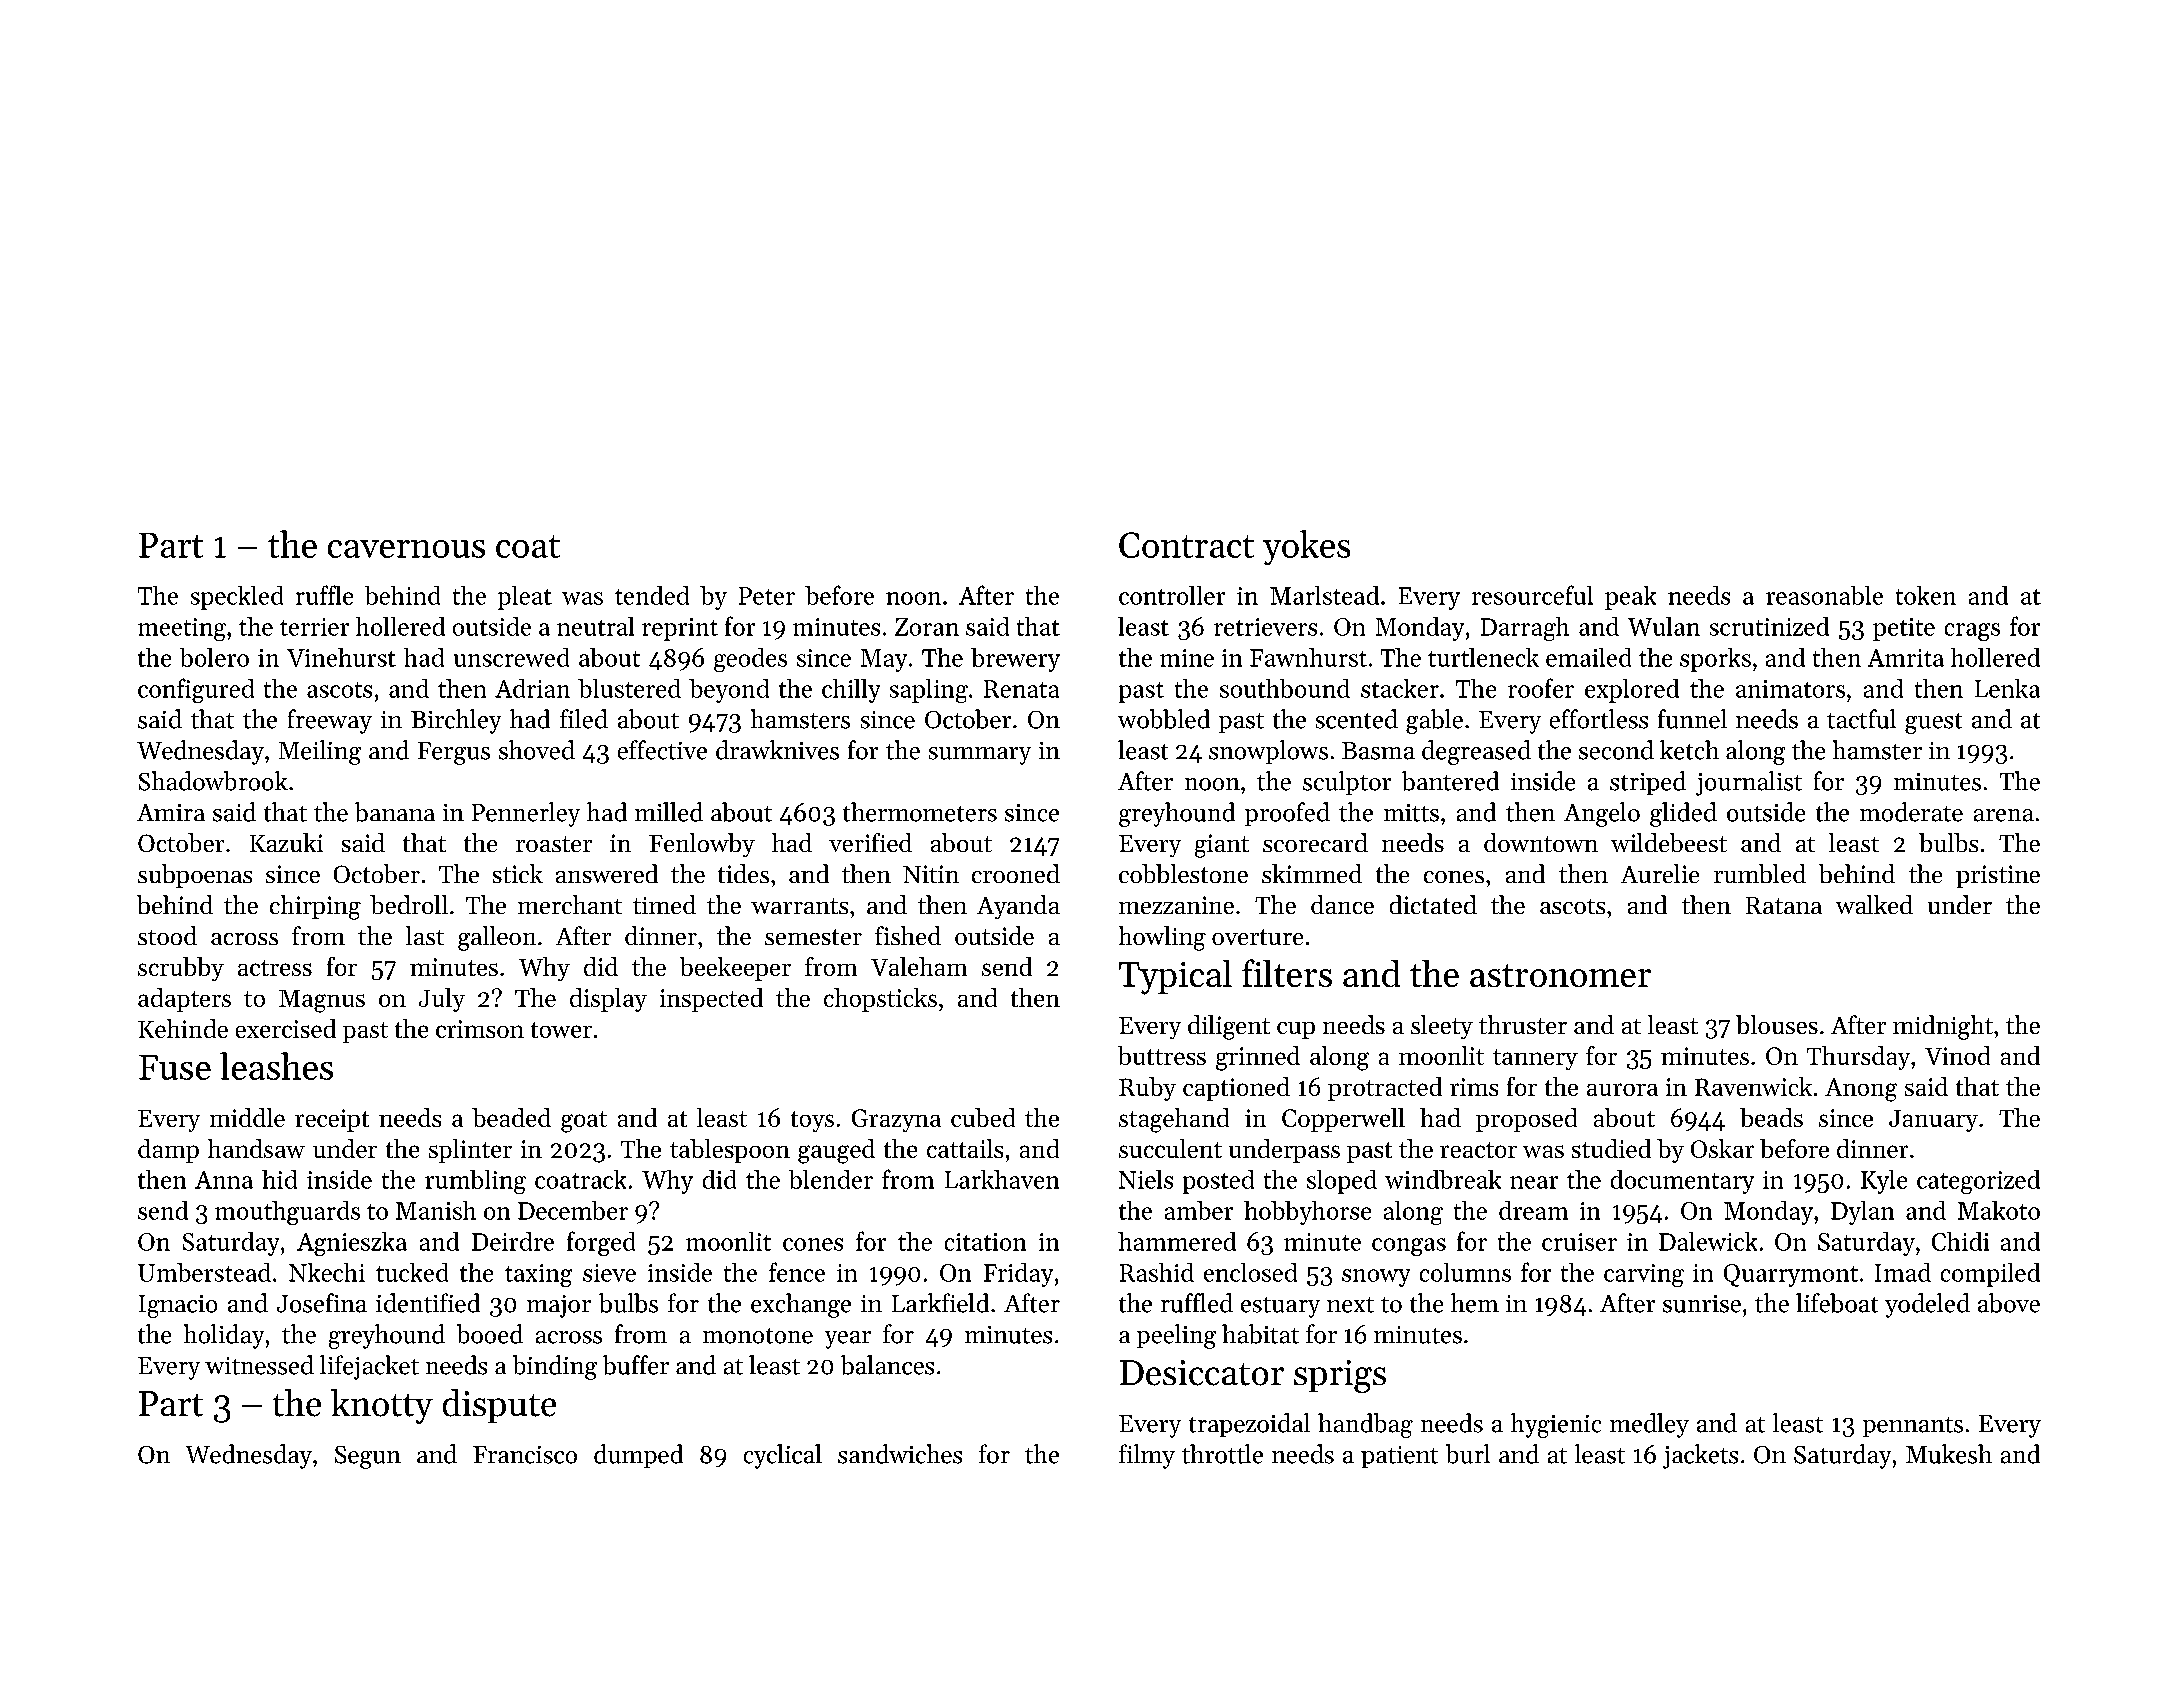  What do you see at coordinates (750, 660) in the screenshot?
I see `geodes` at bounding box center [750, 660].
